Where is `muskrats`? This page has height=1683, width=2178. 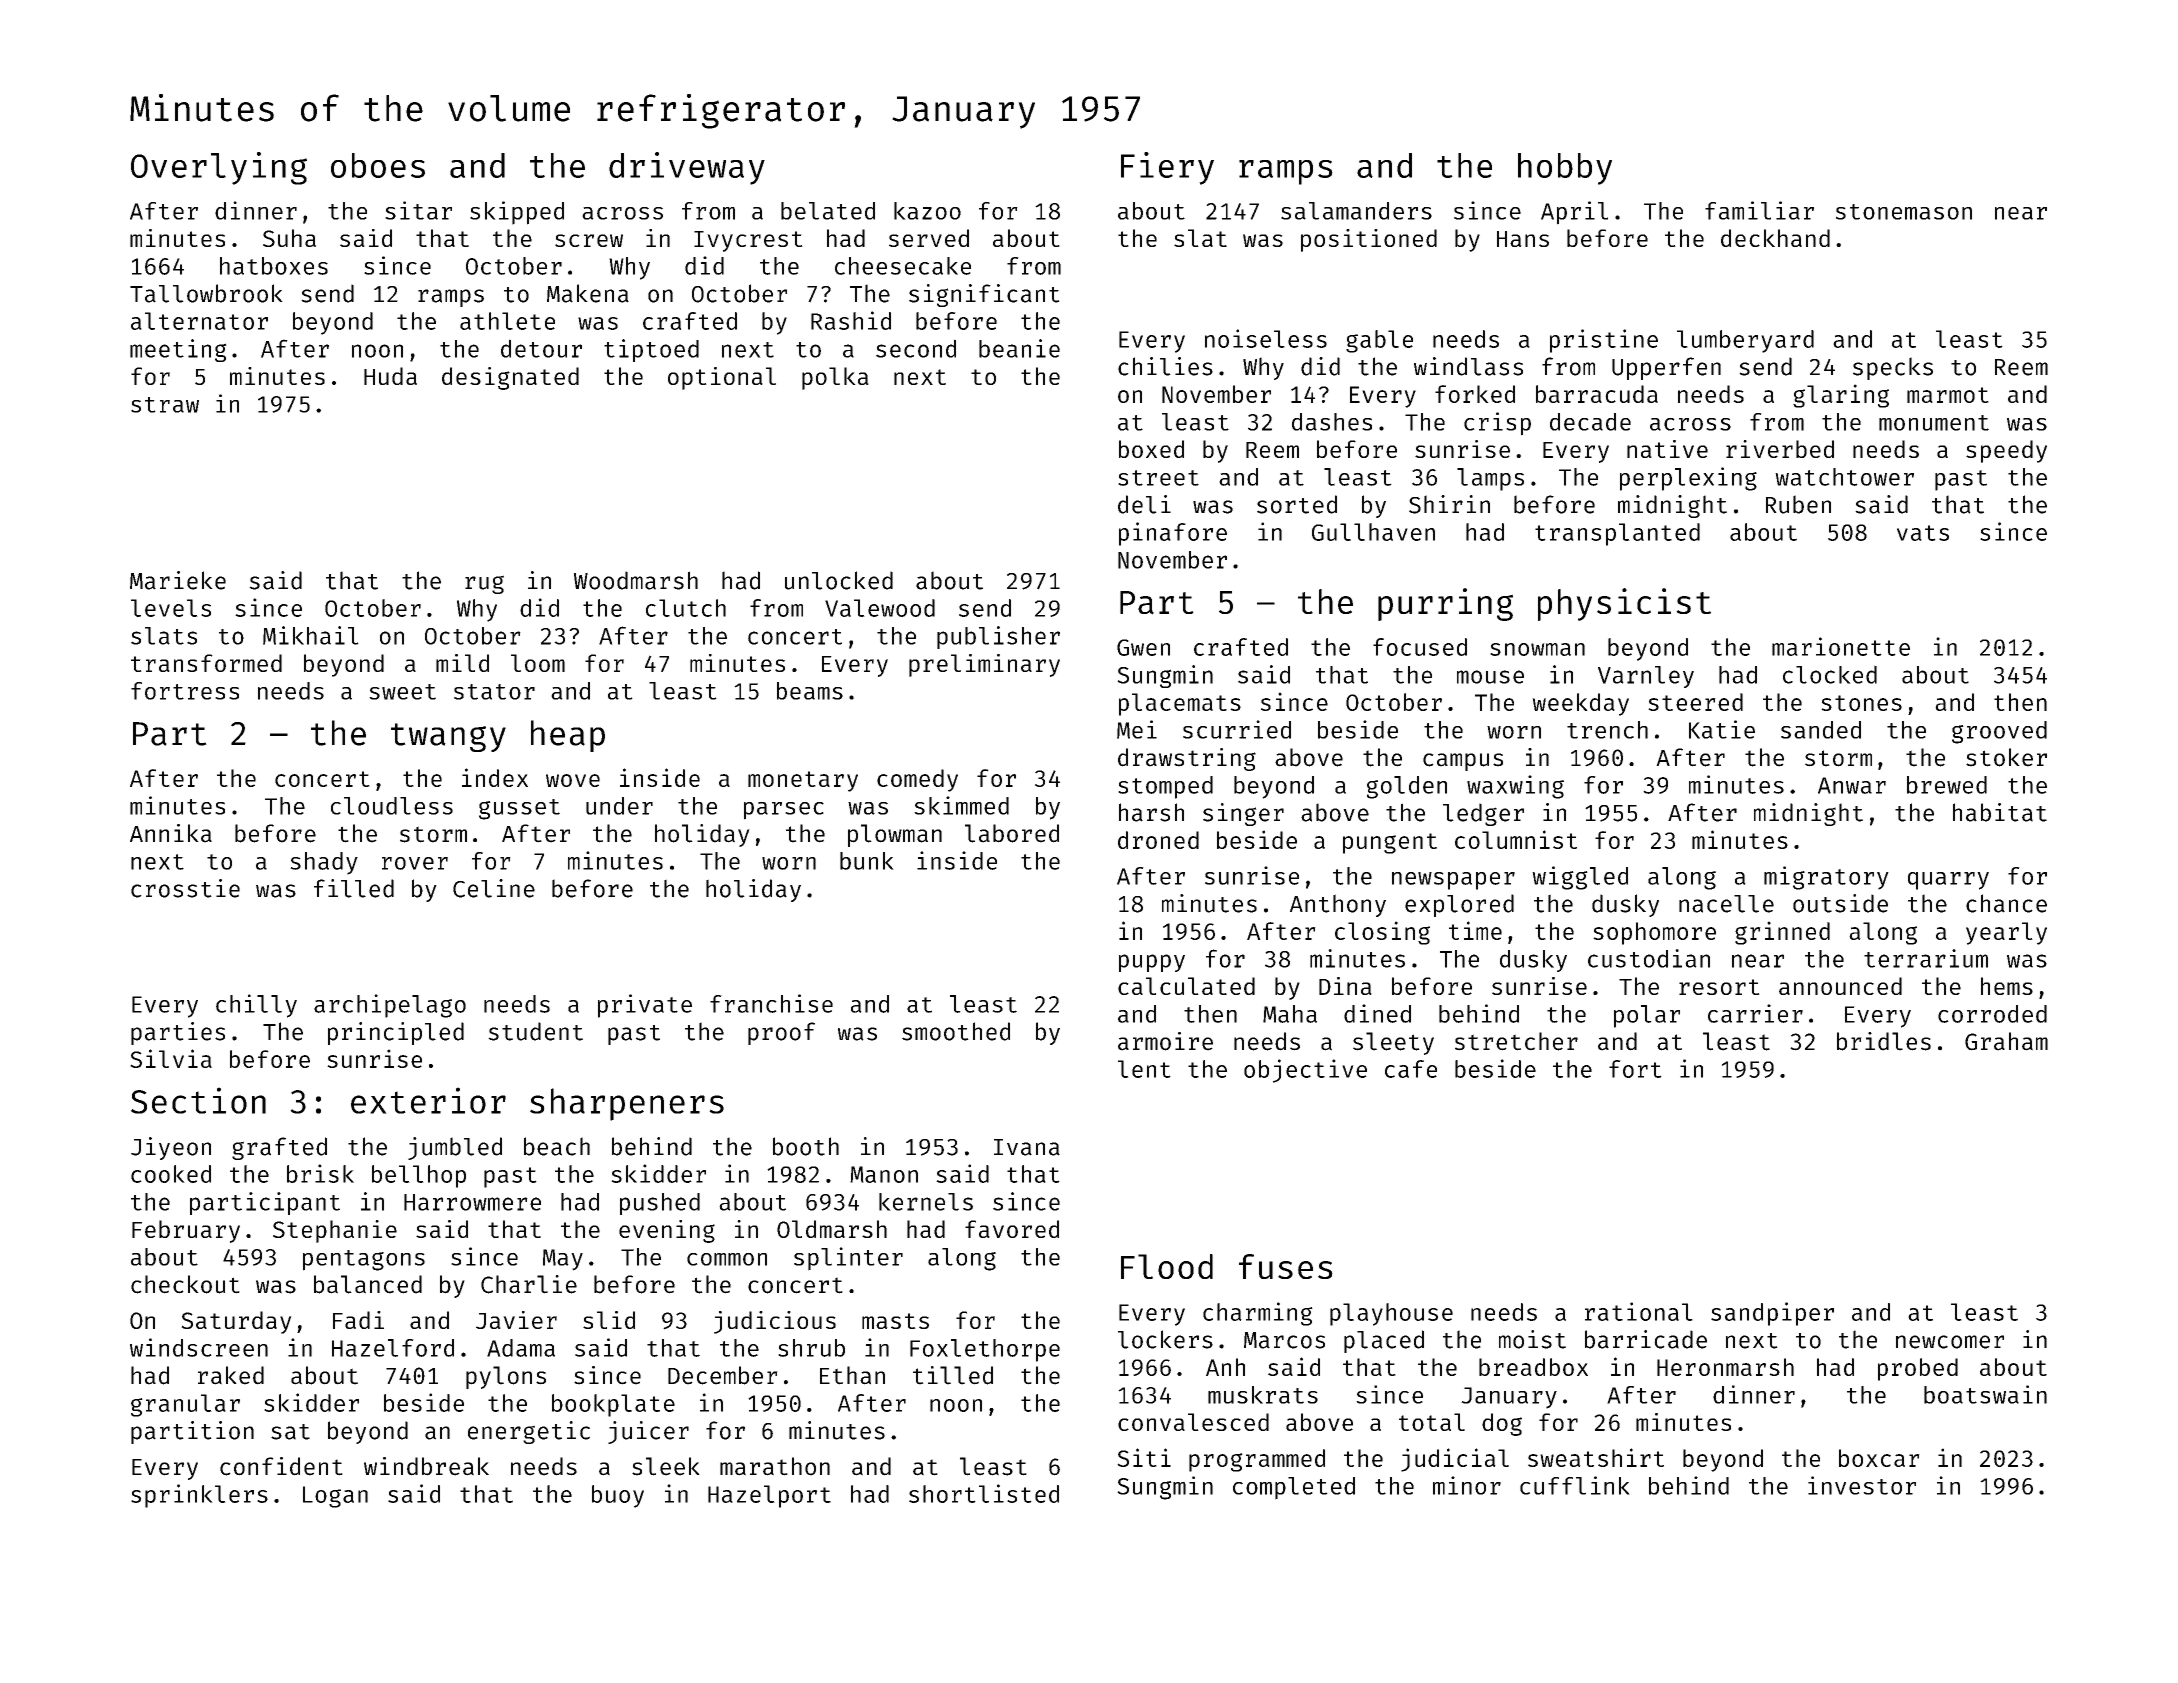
muskrats is located at coordinates (1263, 1395).
